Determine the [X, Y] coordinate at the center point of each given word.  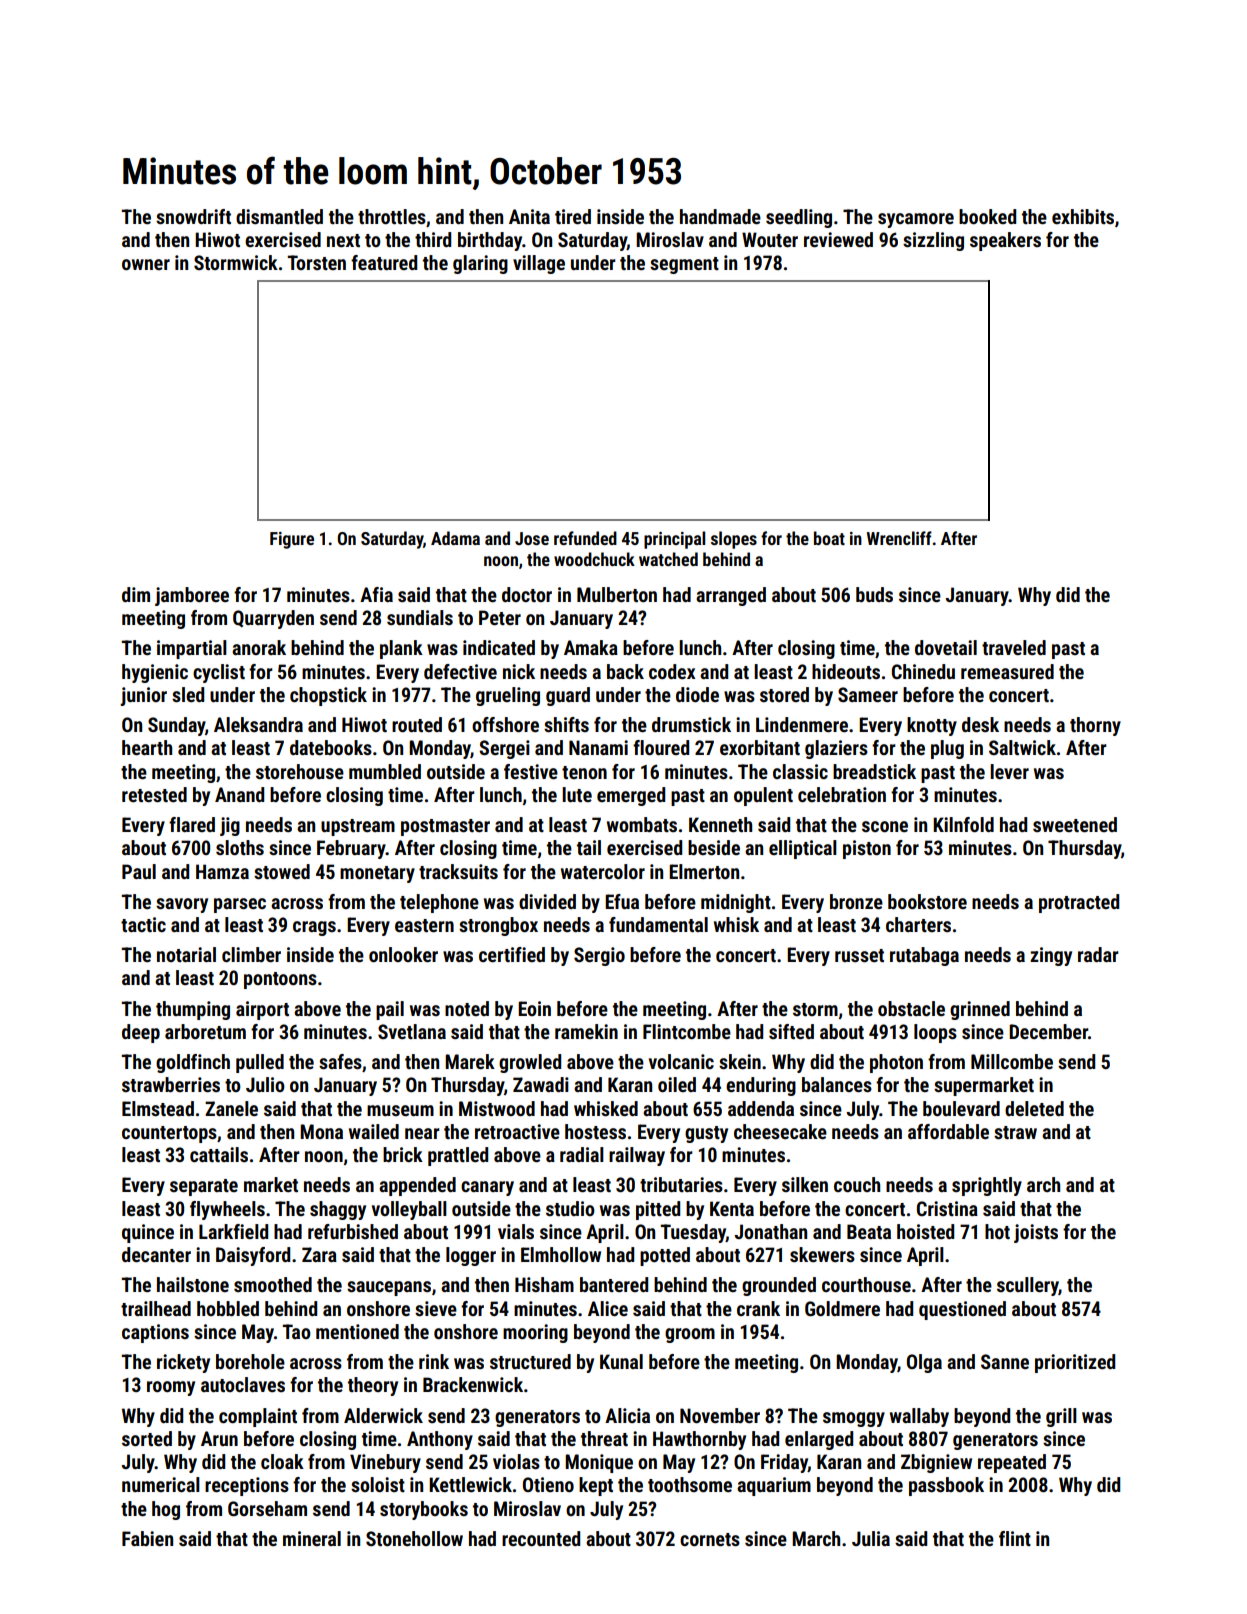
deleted [1034, 1108]
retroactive [517, 1131]
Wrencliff [899, 538]
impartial [192, 649]
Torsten [316, 262]
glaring [480, 264]
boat [829, 538]
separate [204, 1187]
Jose [532, 538]
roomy [171, 1388]
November [720, 1415]
